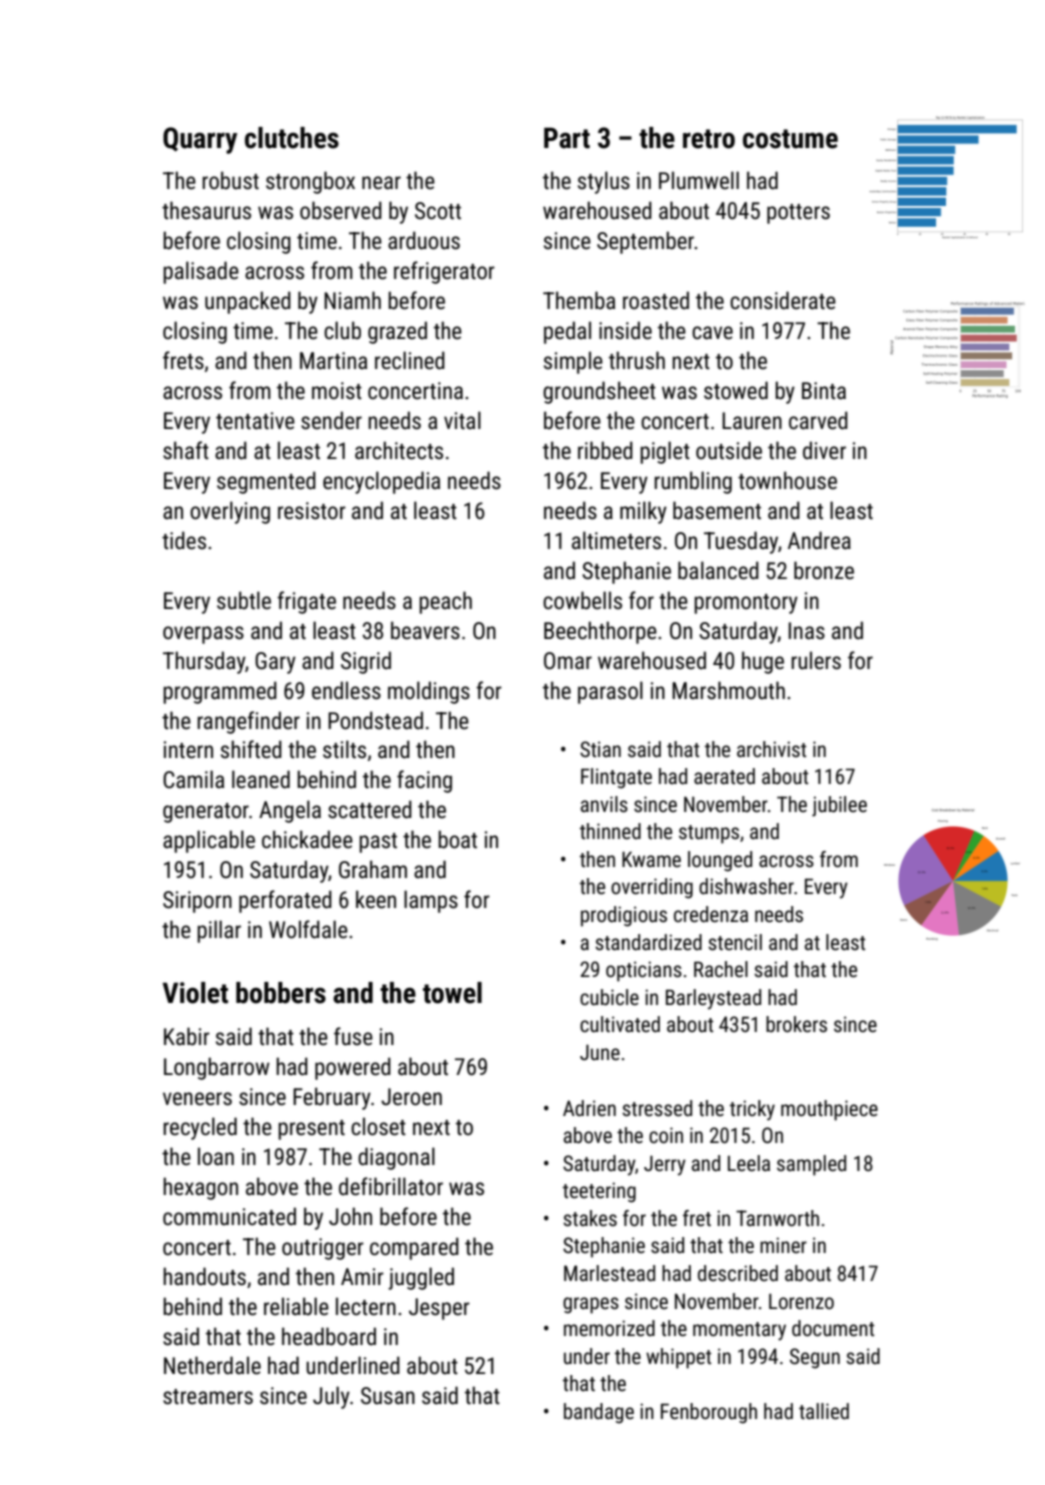 The image size is (1045, 1485). What do you see at coordinates (208, 1397) in the screenshot?
I see `streamers` at bounding box center [208, 1397].
